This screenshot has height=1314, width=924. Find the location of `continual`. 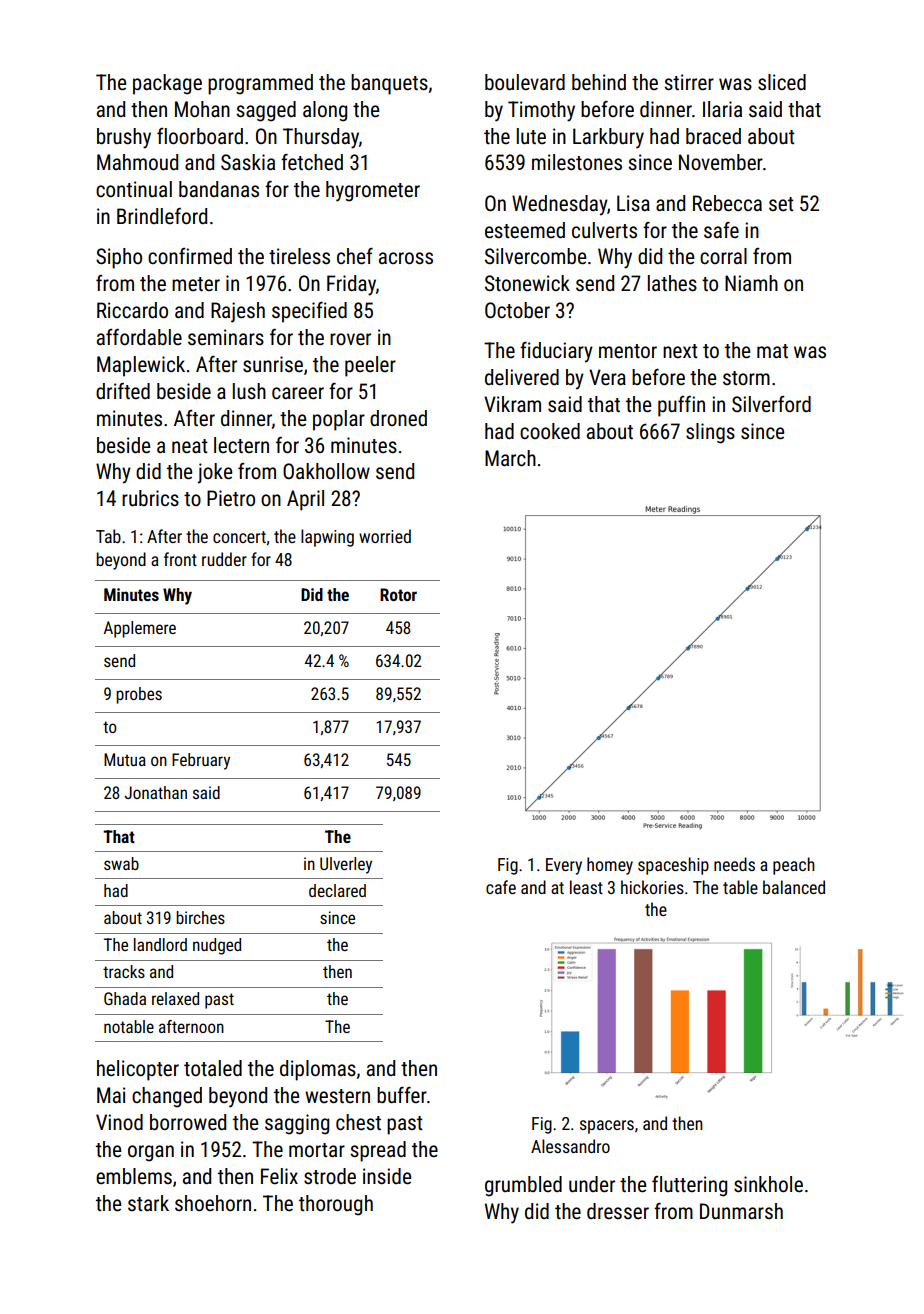

continual is located at coordinates (134, 189).
